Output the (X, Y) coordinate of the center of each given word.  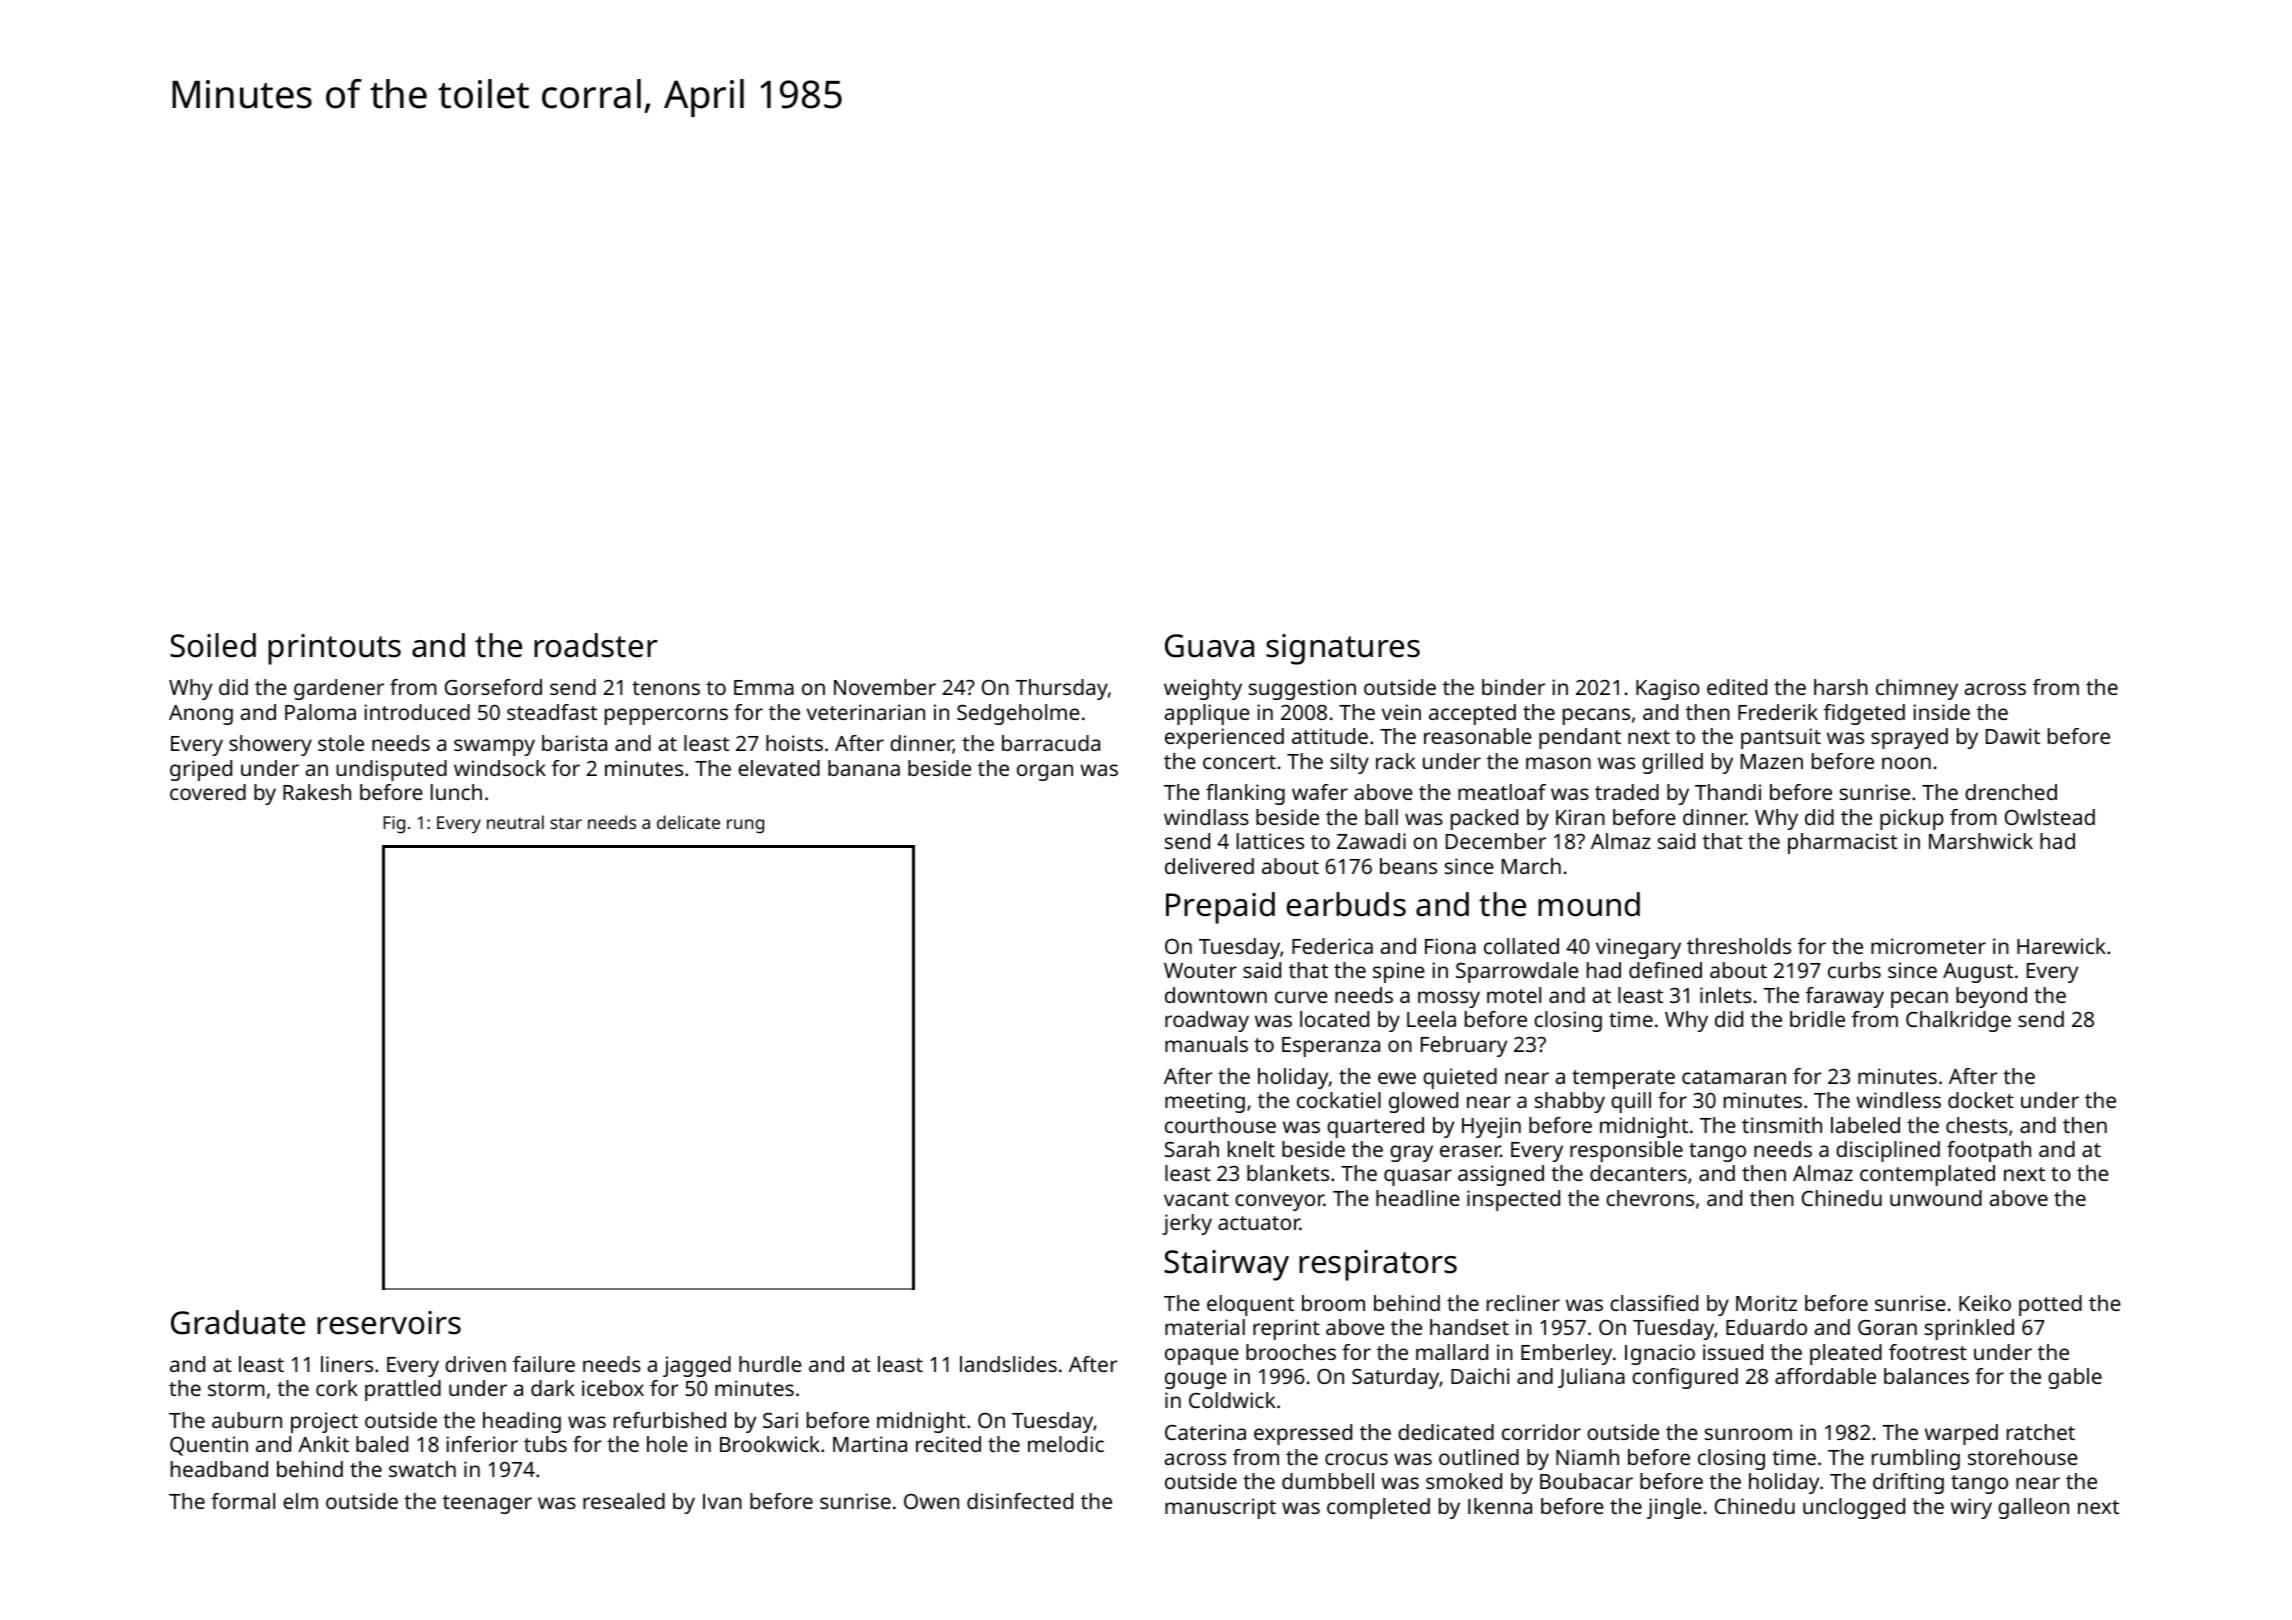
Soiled (213, 645)
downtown (1216, 995)
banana (864, 768)
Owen (931, 1501)
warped (1961, 1434)
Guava (1209, 646)
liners (347, 1364)
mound (1589, 904)
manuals (1206, 1044)
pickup (1912, 819)
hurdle (770, 1364)
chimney (1917, 689)
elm (300, 1501)
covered (208, 792)
